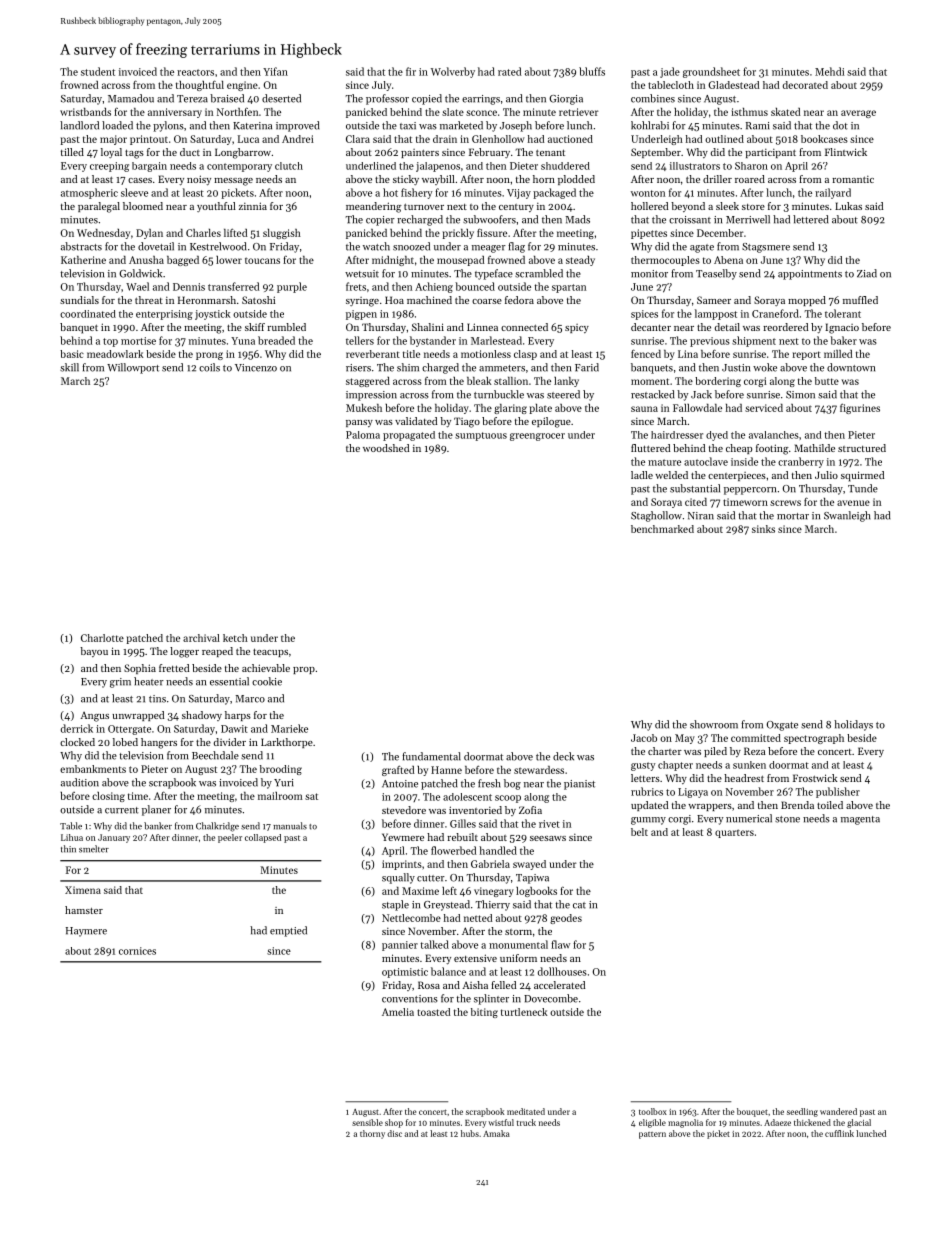  What do you see at coordinates (860, 820) in the screenshot?
I see `magenta` at bounding box center [860, 820].
